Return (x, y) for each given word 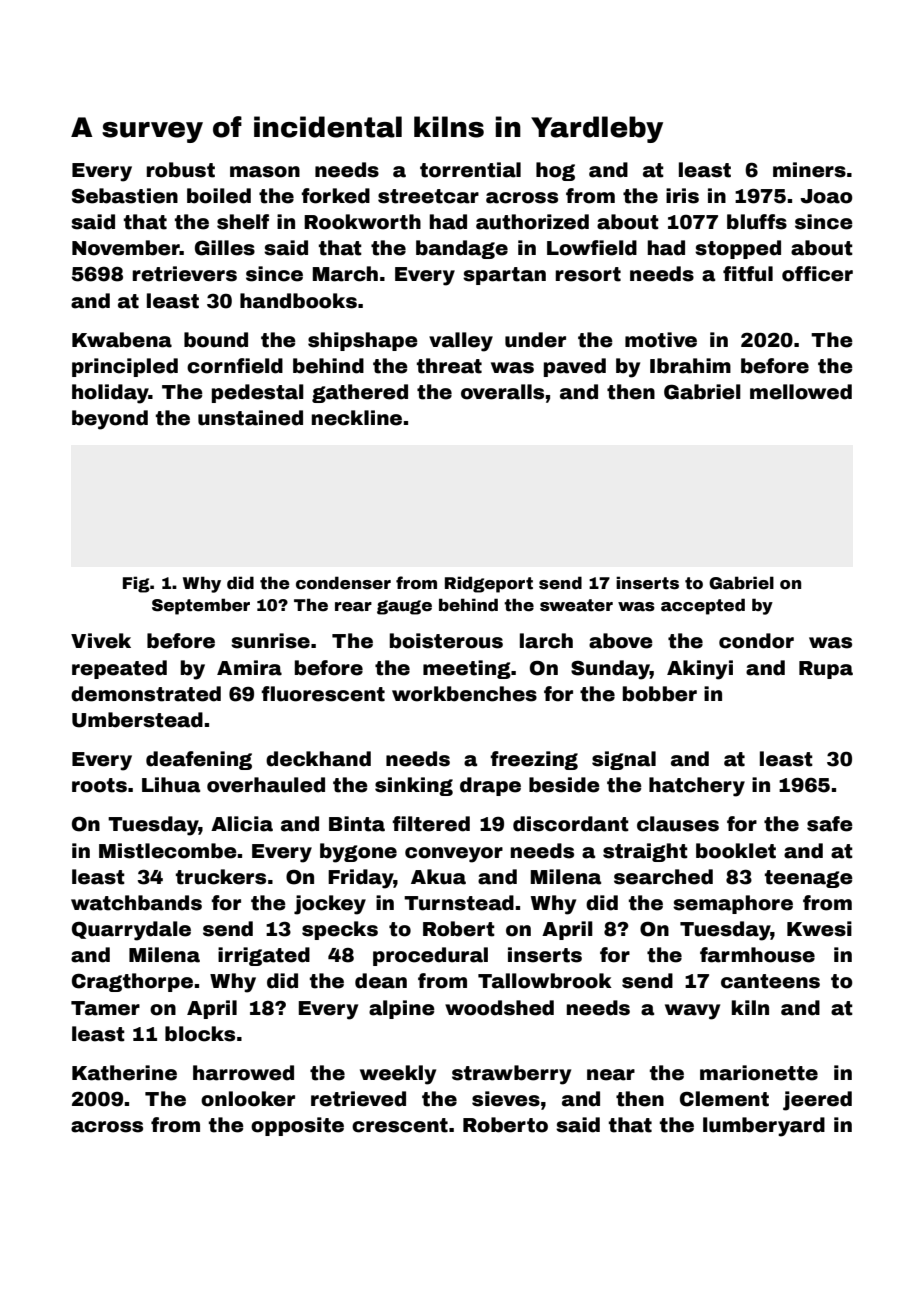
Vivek (101, 641)
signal (624, 760)
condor (756, 641)
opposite (297, 1126)
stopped (738, 249)
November (126, 248)
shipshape (363, 341)
